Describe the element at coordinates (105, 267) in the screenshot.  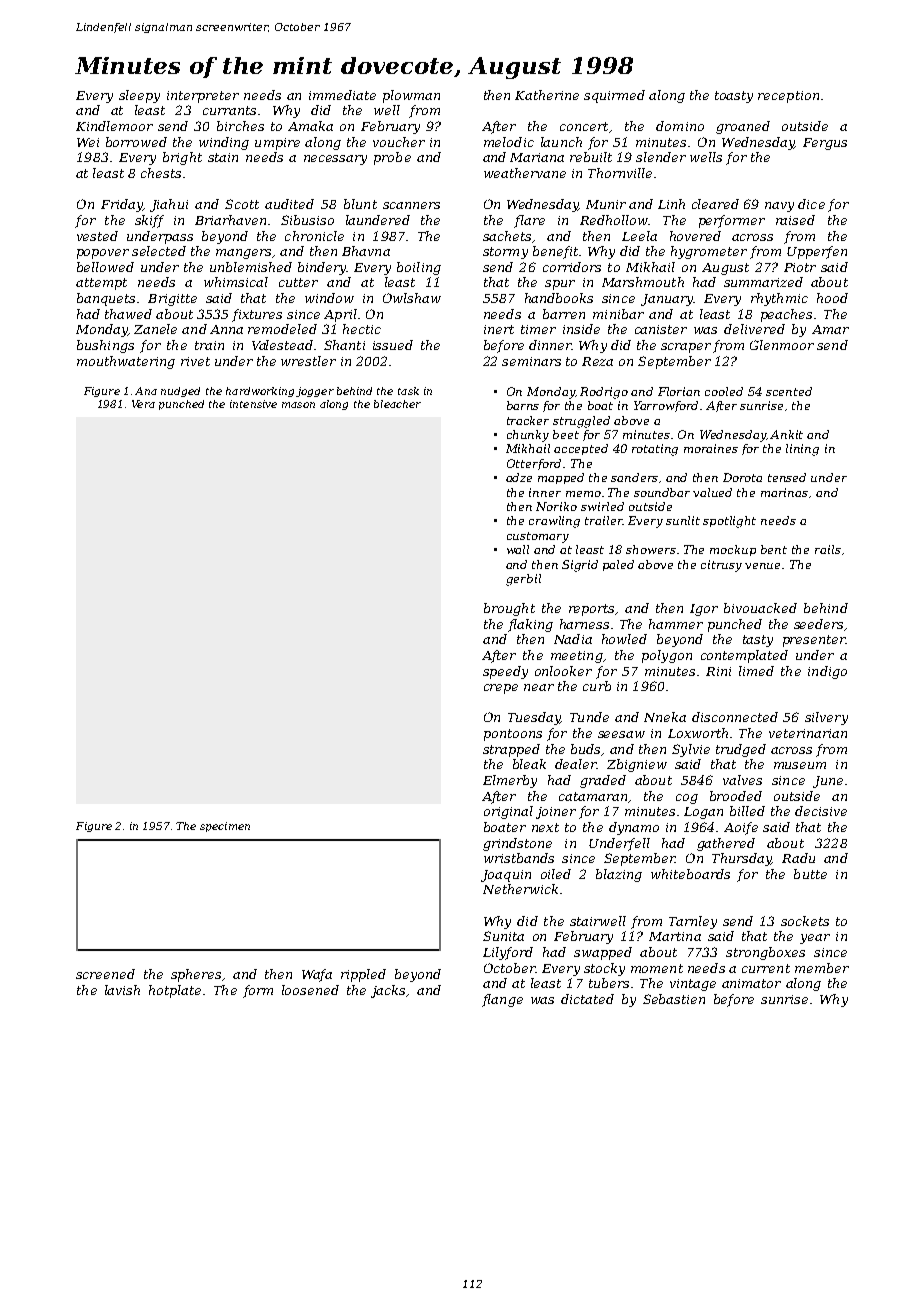
I see `bellowed` at that location.
